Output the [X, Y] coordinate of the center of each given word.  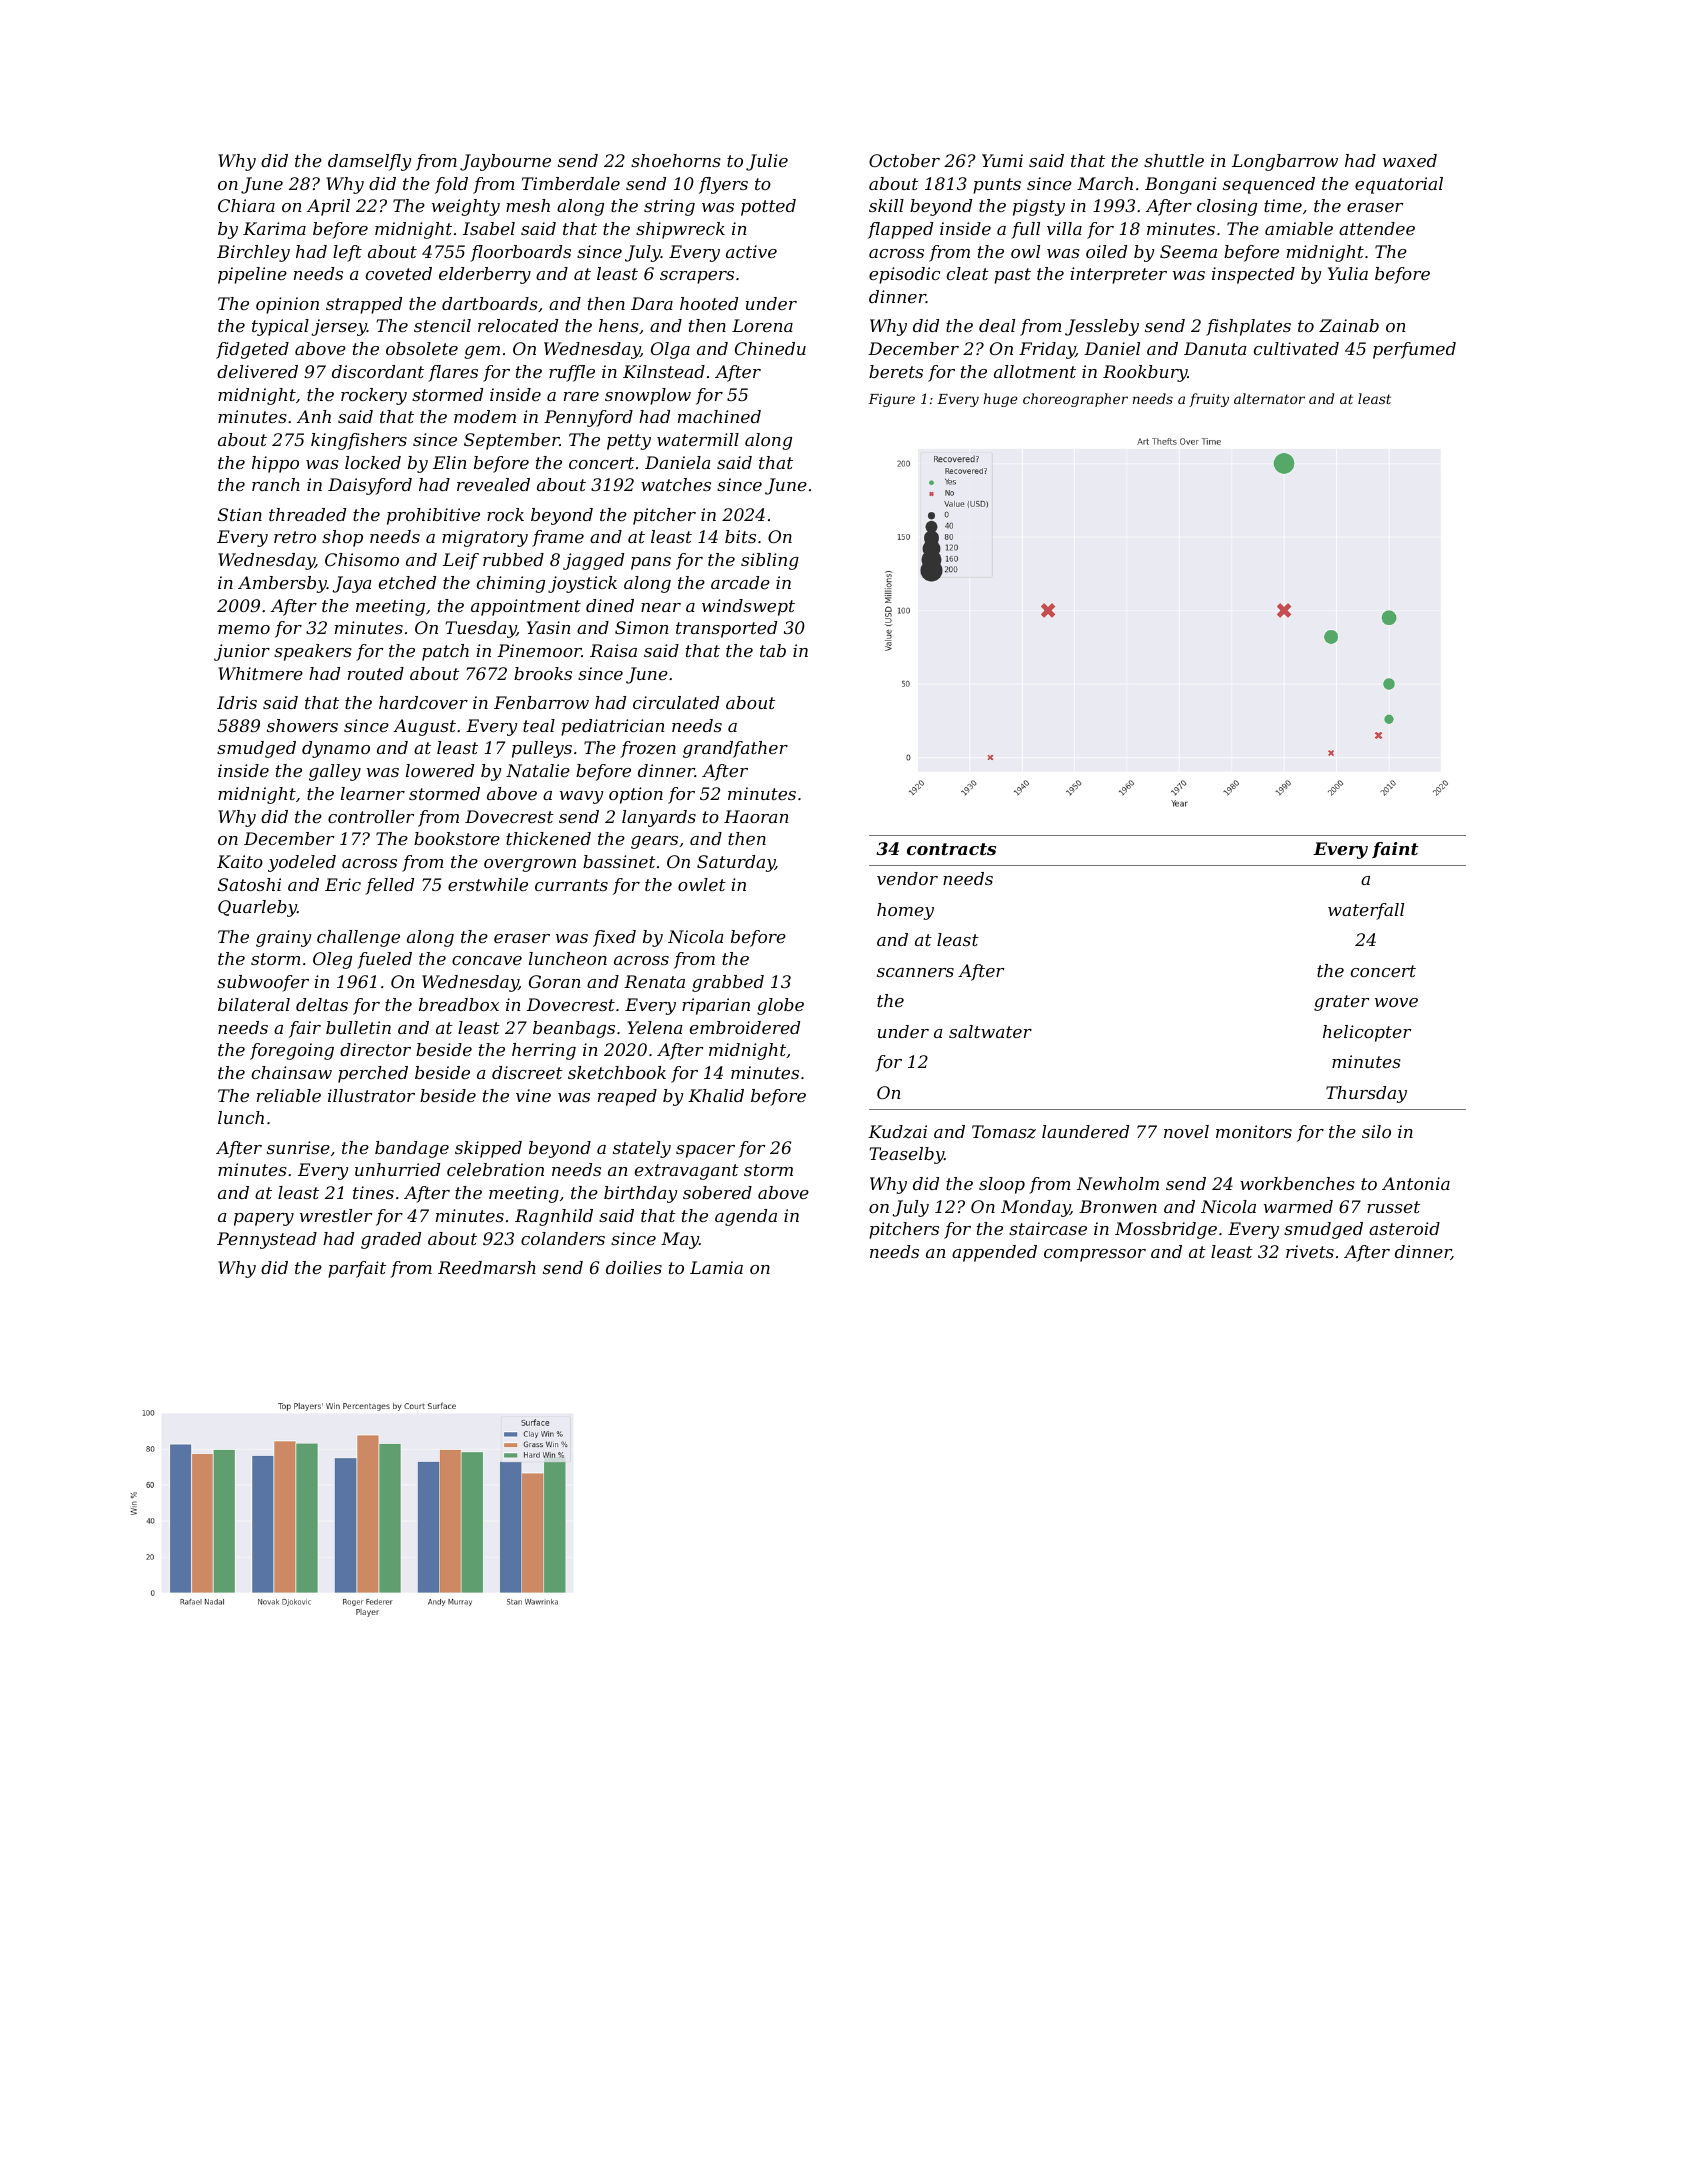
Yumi [1002, 160]
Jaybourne [505, 162]
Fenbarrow [541, 702]
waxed [1410, 160]
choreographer [1075, 400]
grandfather [735, 749]
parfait [357, 1269]
